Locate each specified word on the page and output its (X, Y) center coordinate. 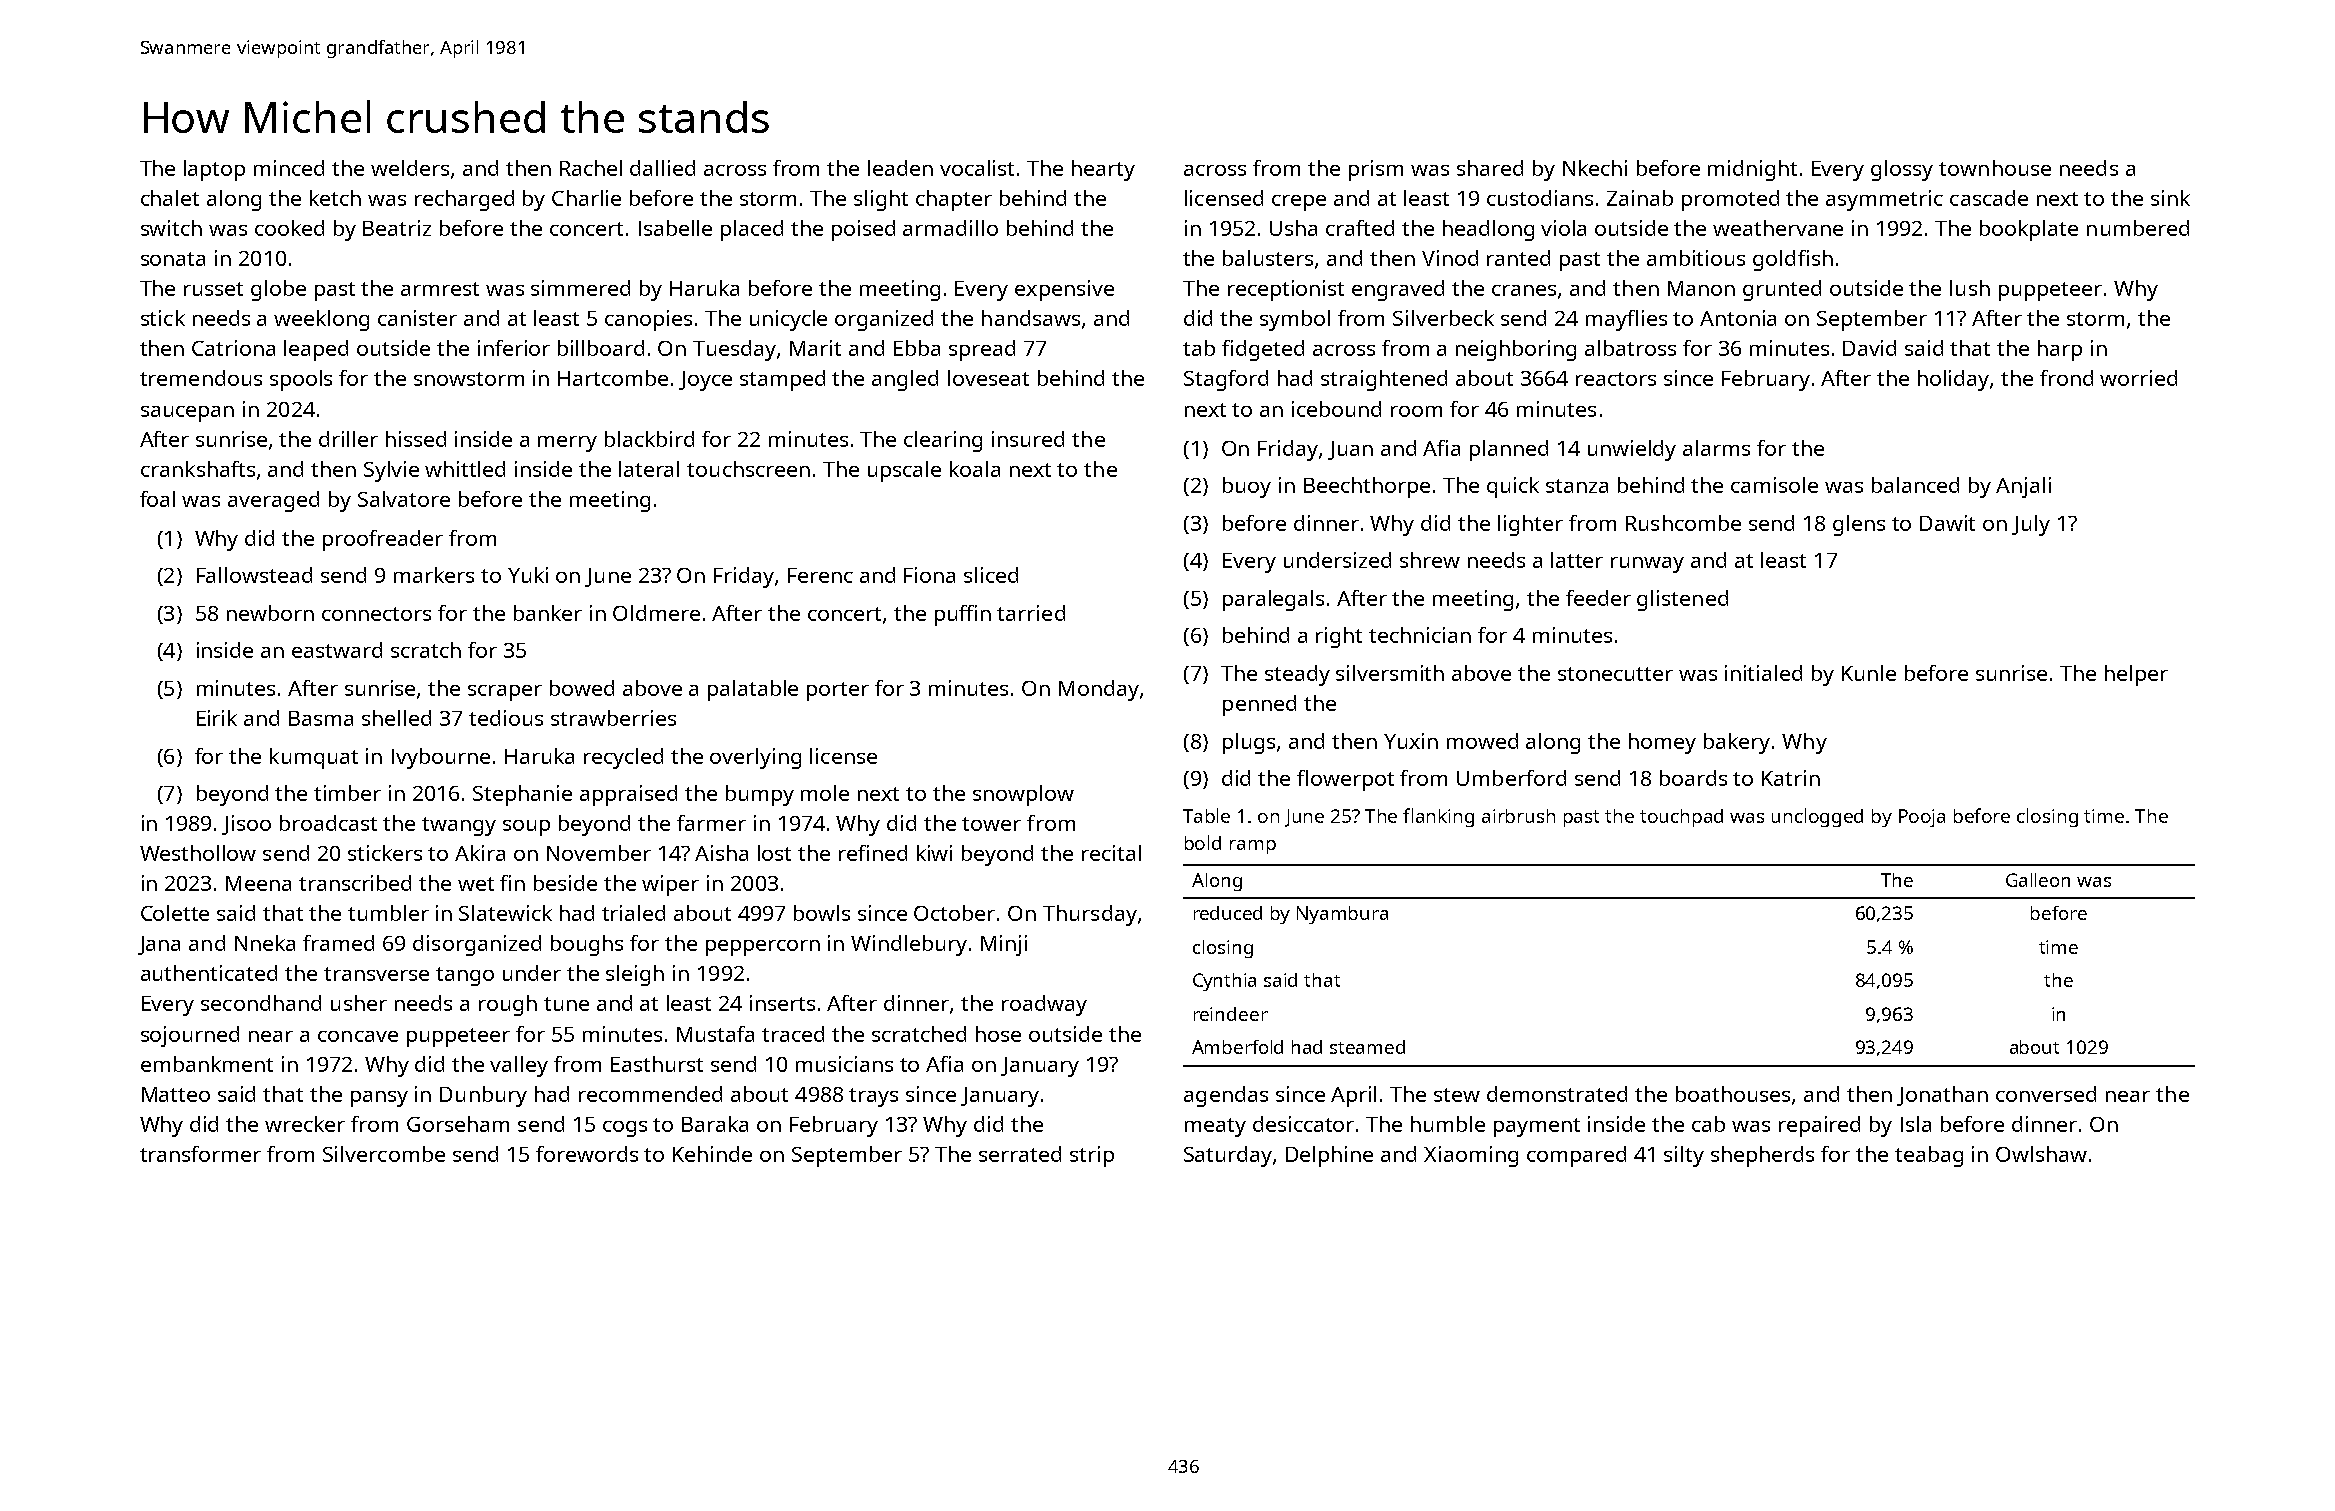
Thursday (1090, 915)
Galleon (2038, 880)
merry (567, 444)
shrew (1430, 560)
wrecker (305, 1124)
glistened (1682, 600)
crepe (1299, 203)
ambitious (1696, 258)
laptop (214, 170)
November (599, 853)
